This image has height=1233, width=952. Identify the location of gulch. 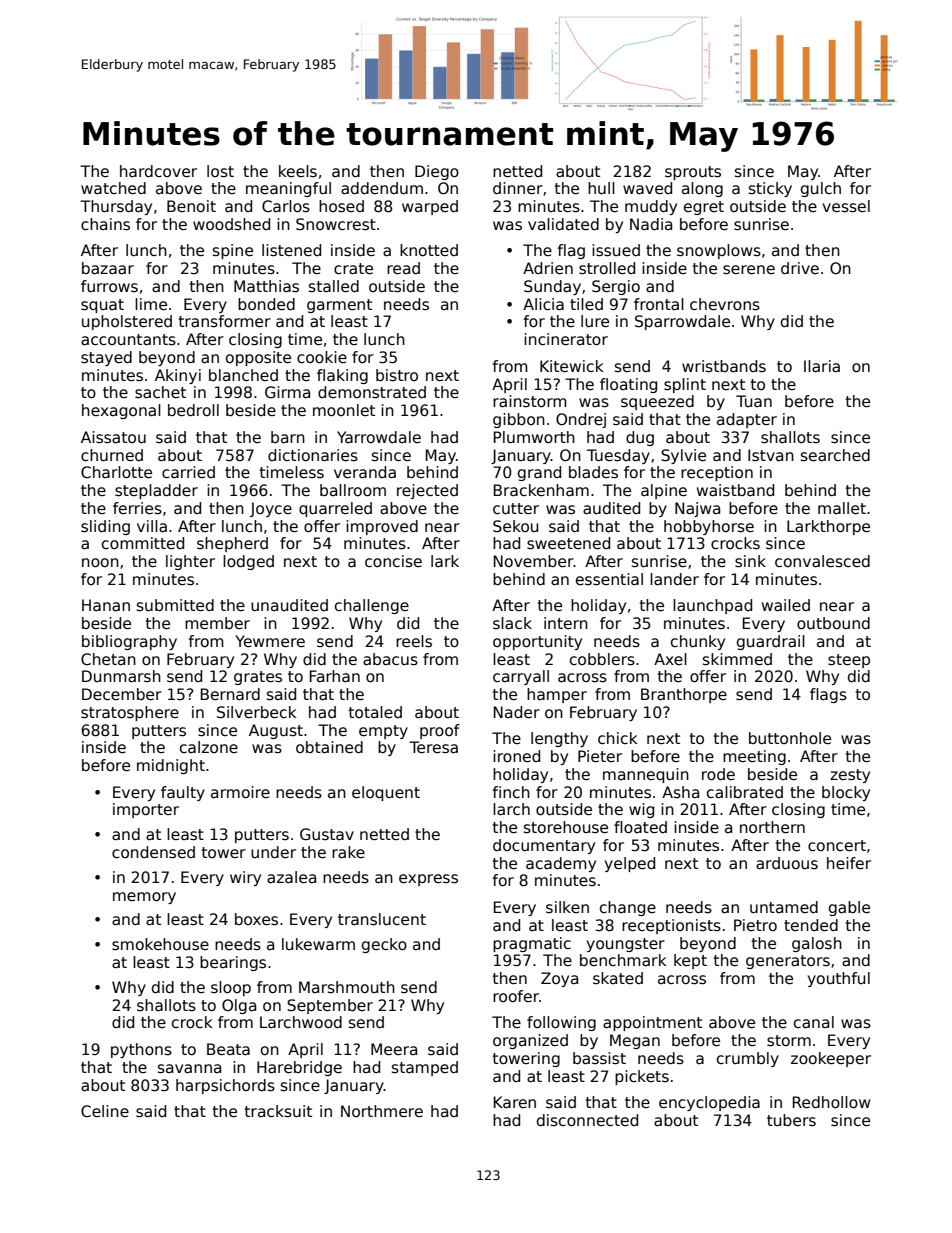
(821, 189).
